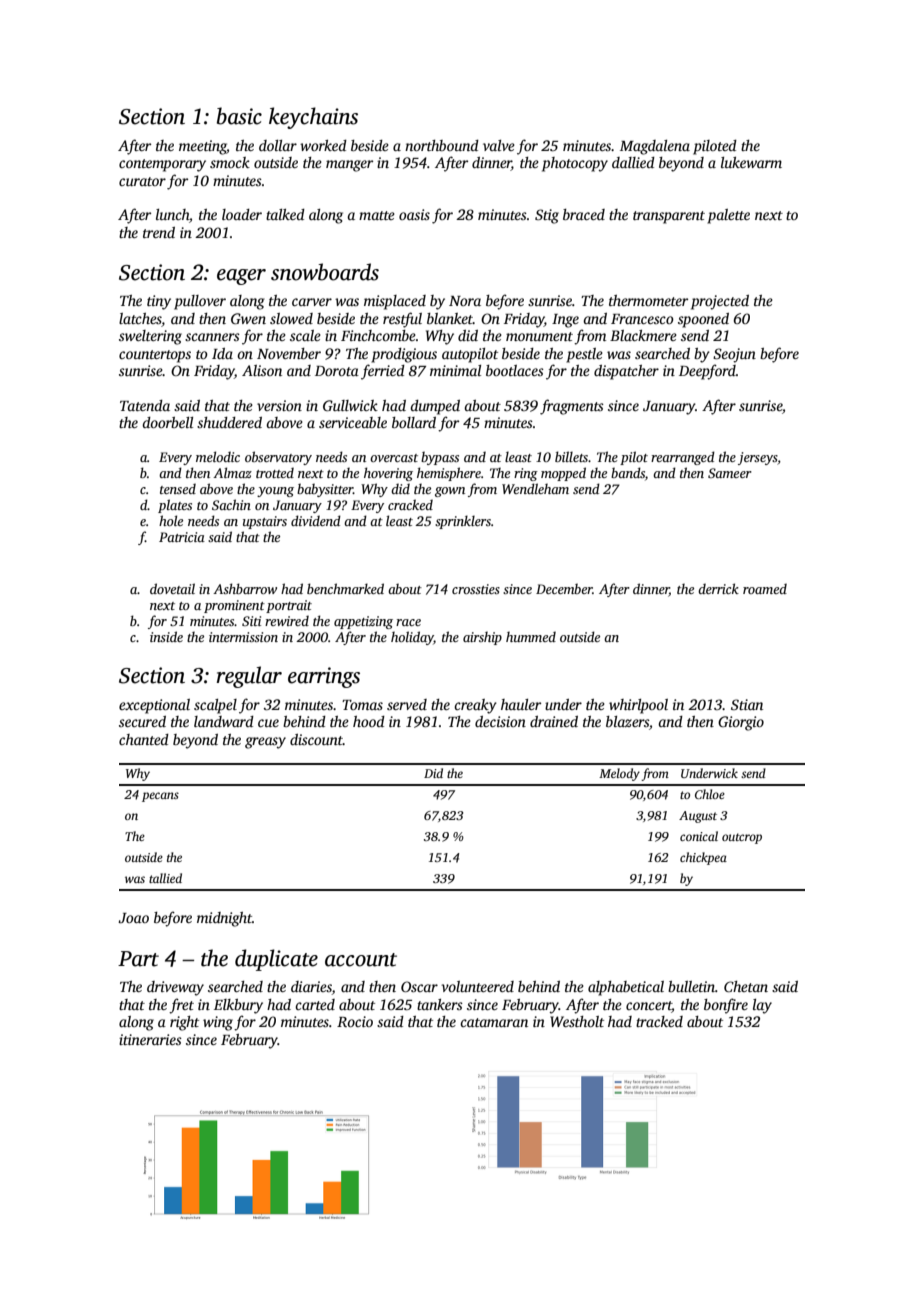 This screenshot has height=1308, width=924. I want to click on itineraries, so click(150, 1039).
